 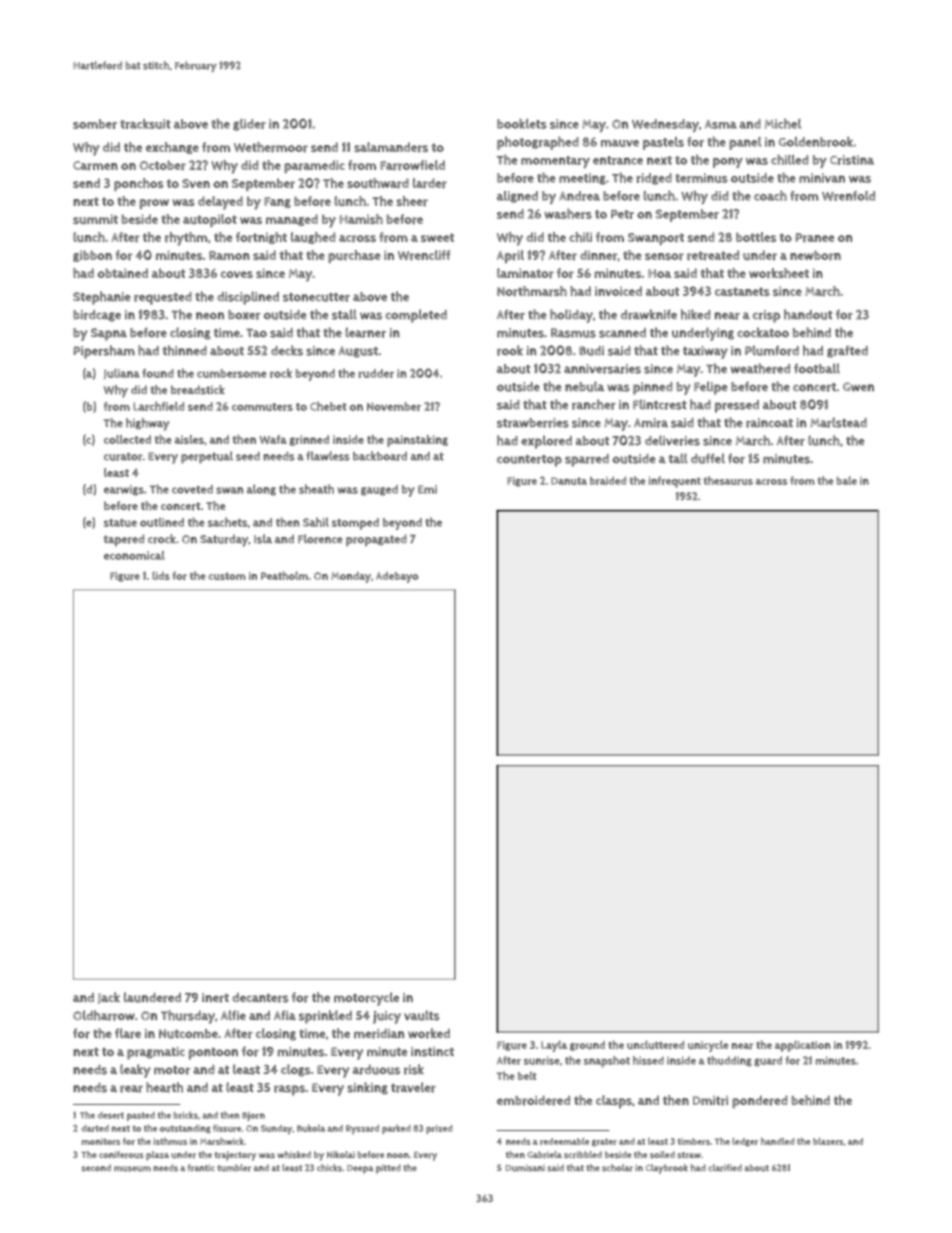 I want to click on Nutcombe, so click(x=188, y=1034).
